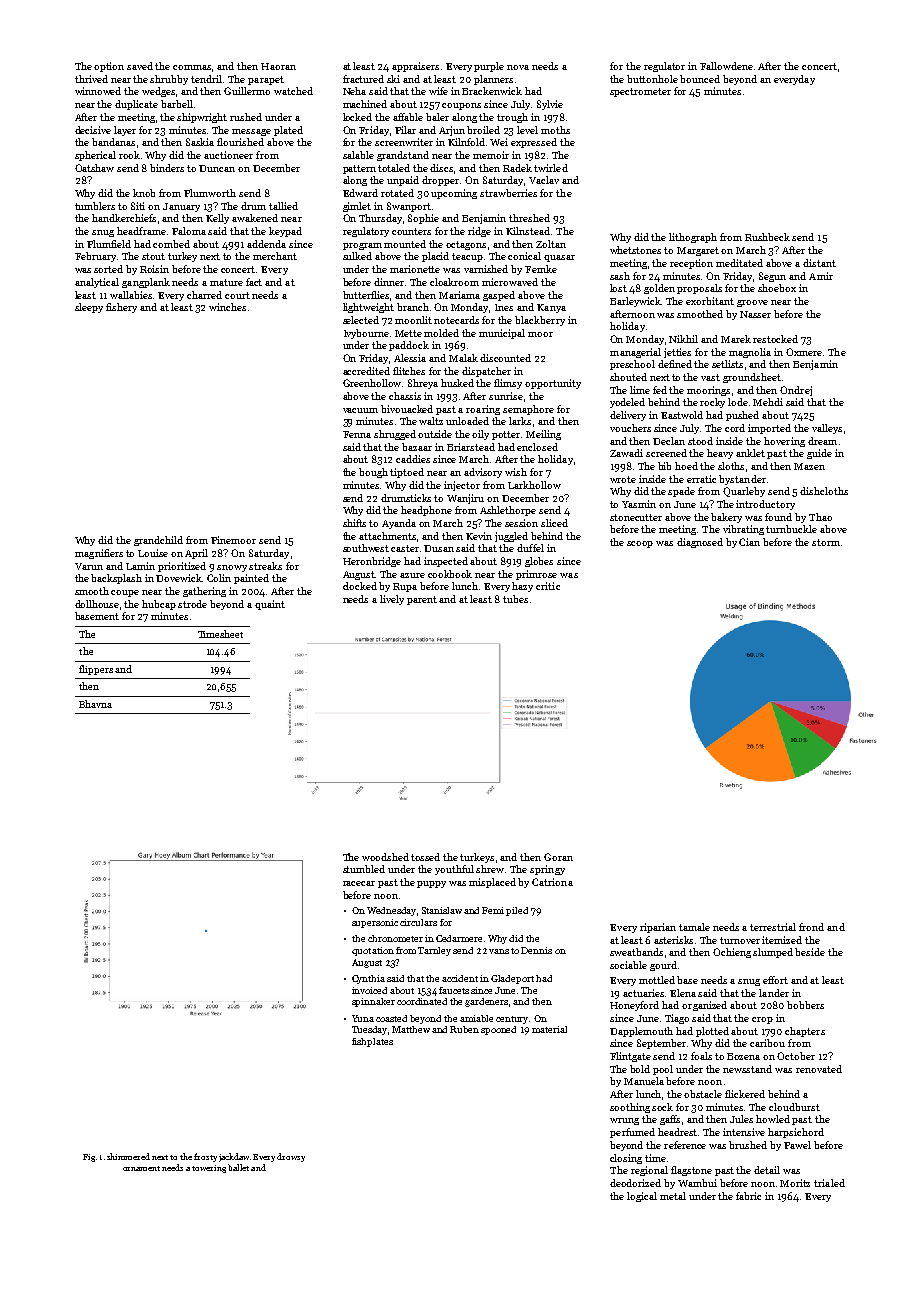  What do you see at coordinates (373, 951) in the screenshot?
I see `quotation` at bounding box center [373, 951].
